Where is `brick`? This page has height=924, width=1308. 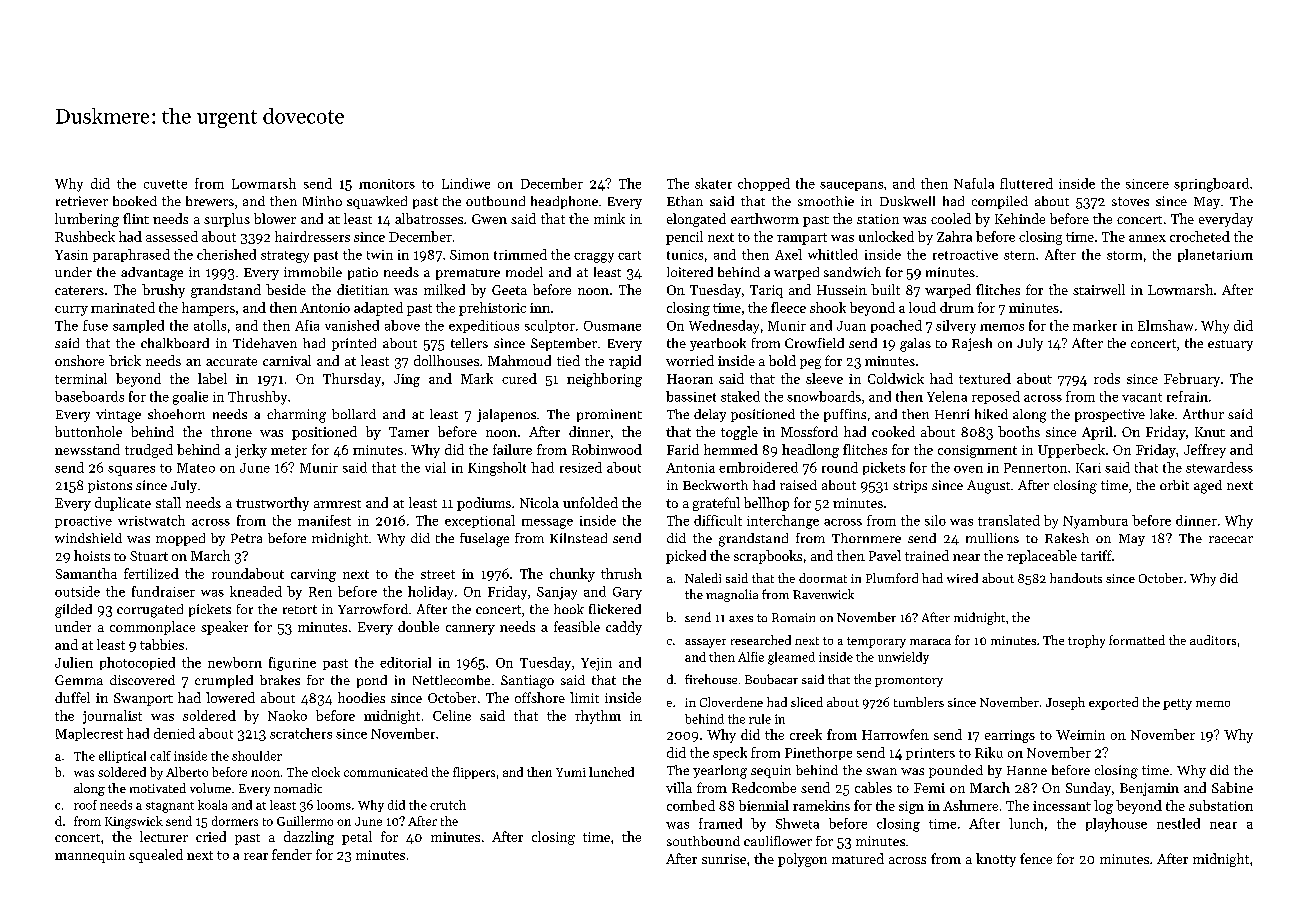 brick is located at coordinates (125, 360).
